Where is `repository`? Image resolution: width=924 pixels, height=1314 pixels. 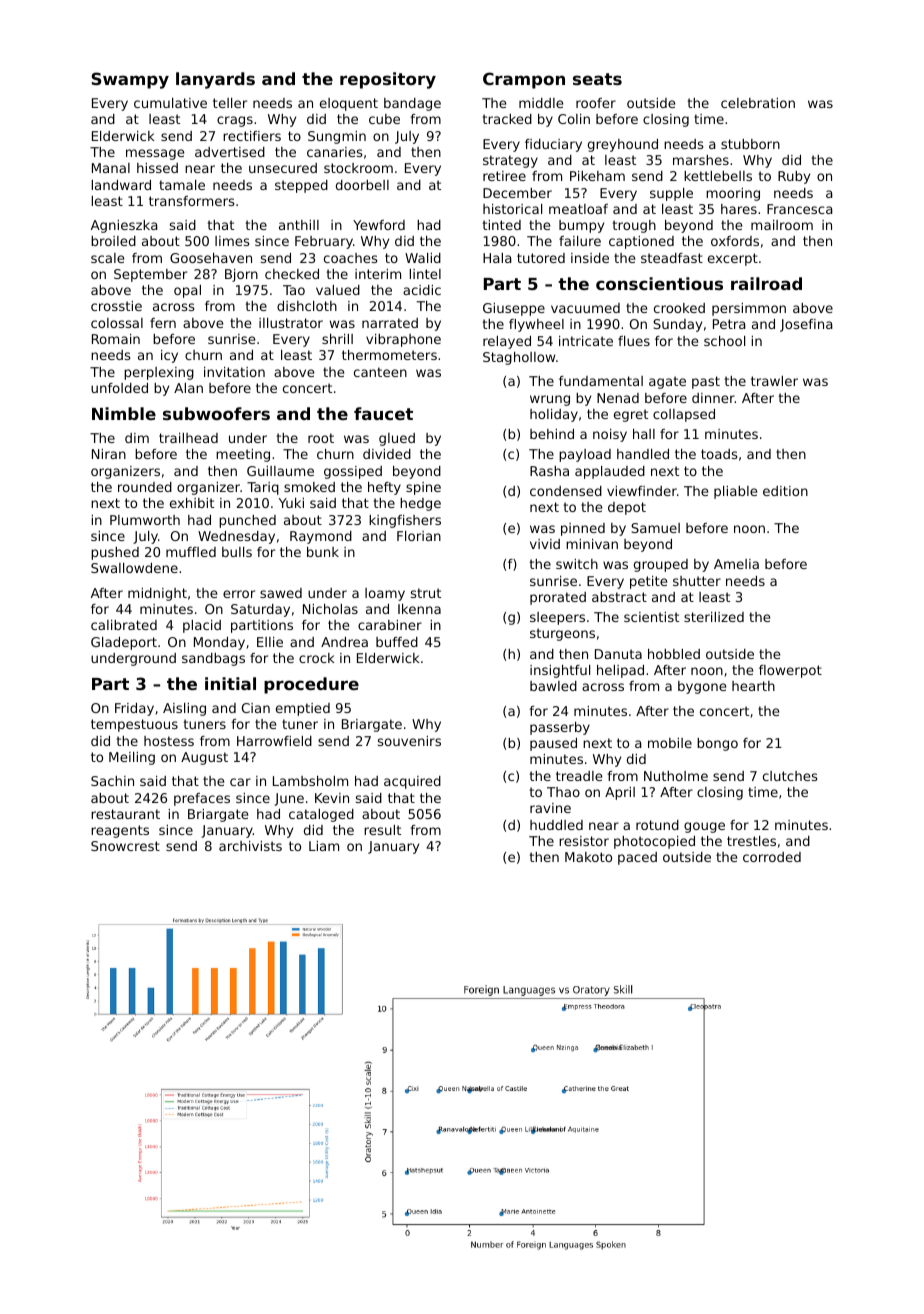
repository is located at coordinates (388, 80).
